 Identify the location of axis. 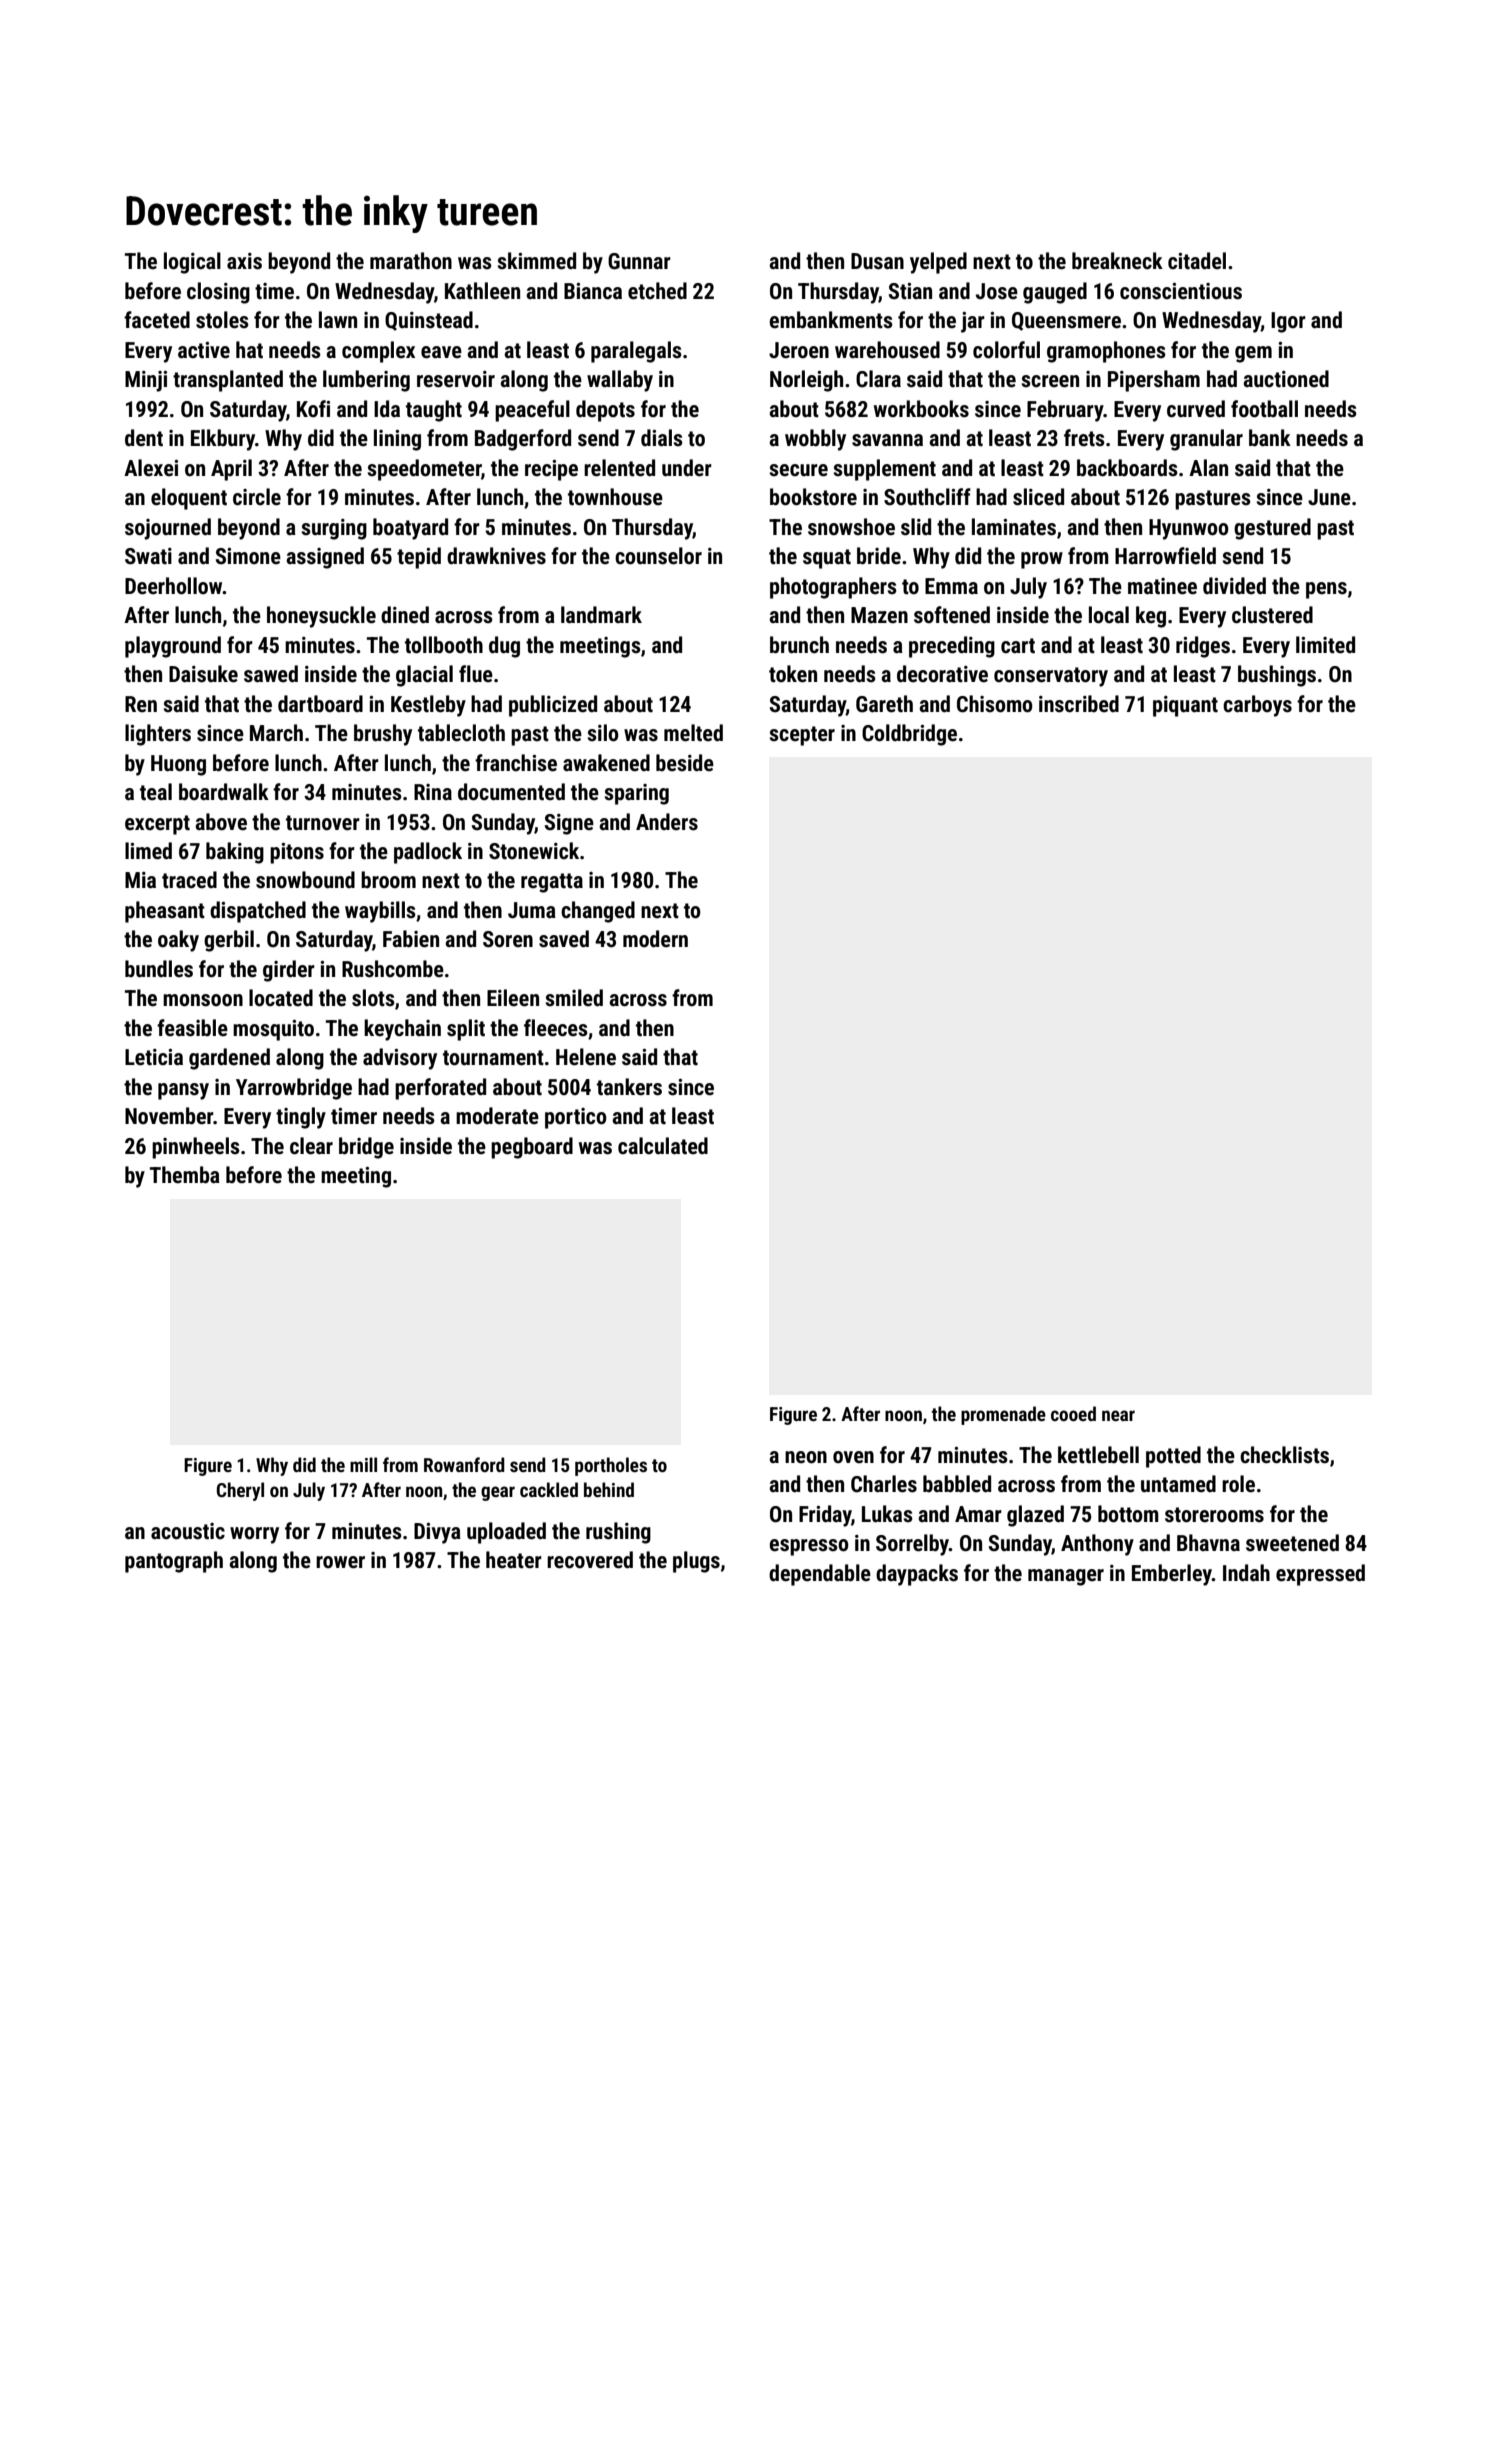
(244, 261).
